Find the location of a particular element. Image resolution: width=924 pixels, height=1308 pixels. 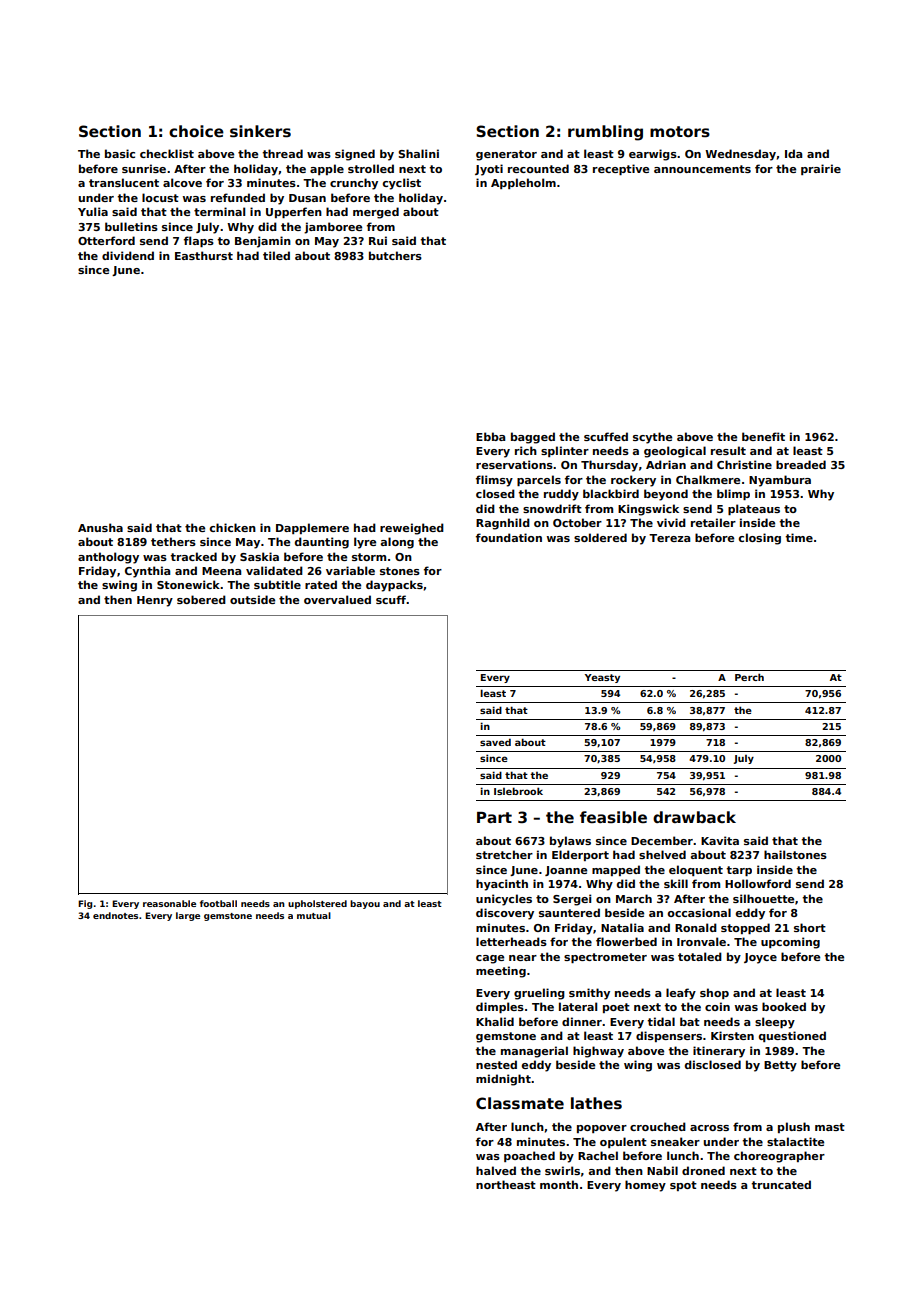

halved is located at coordinates (496, 1170).
